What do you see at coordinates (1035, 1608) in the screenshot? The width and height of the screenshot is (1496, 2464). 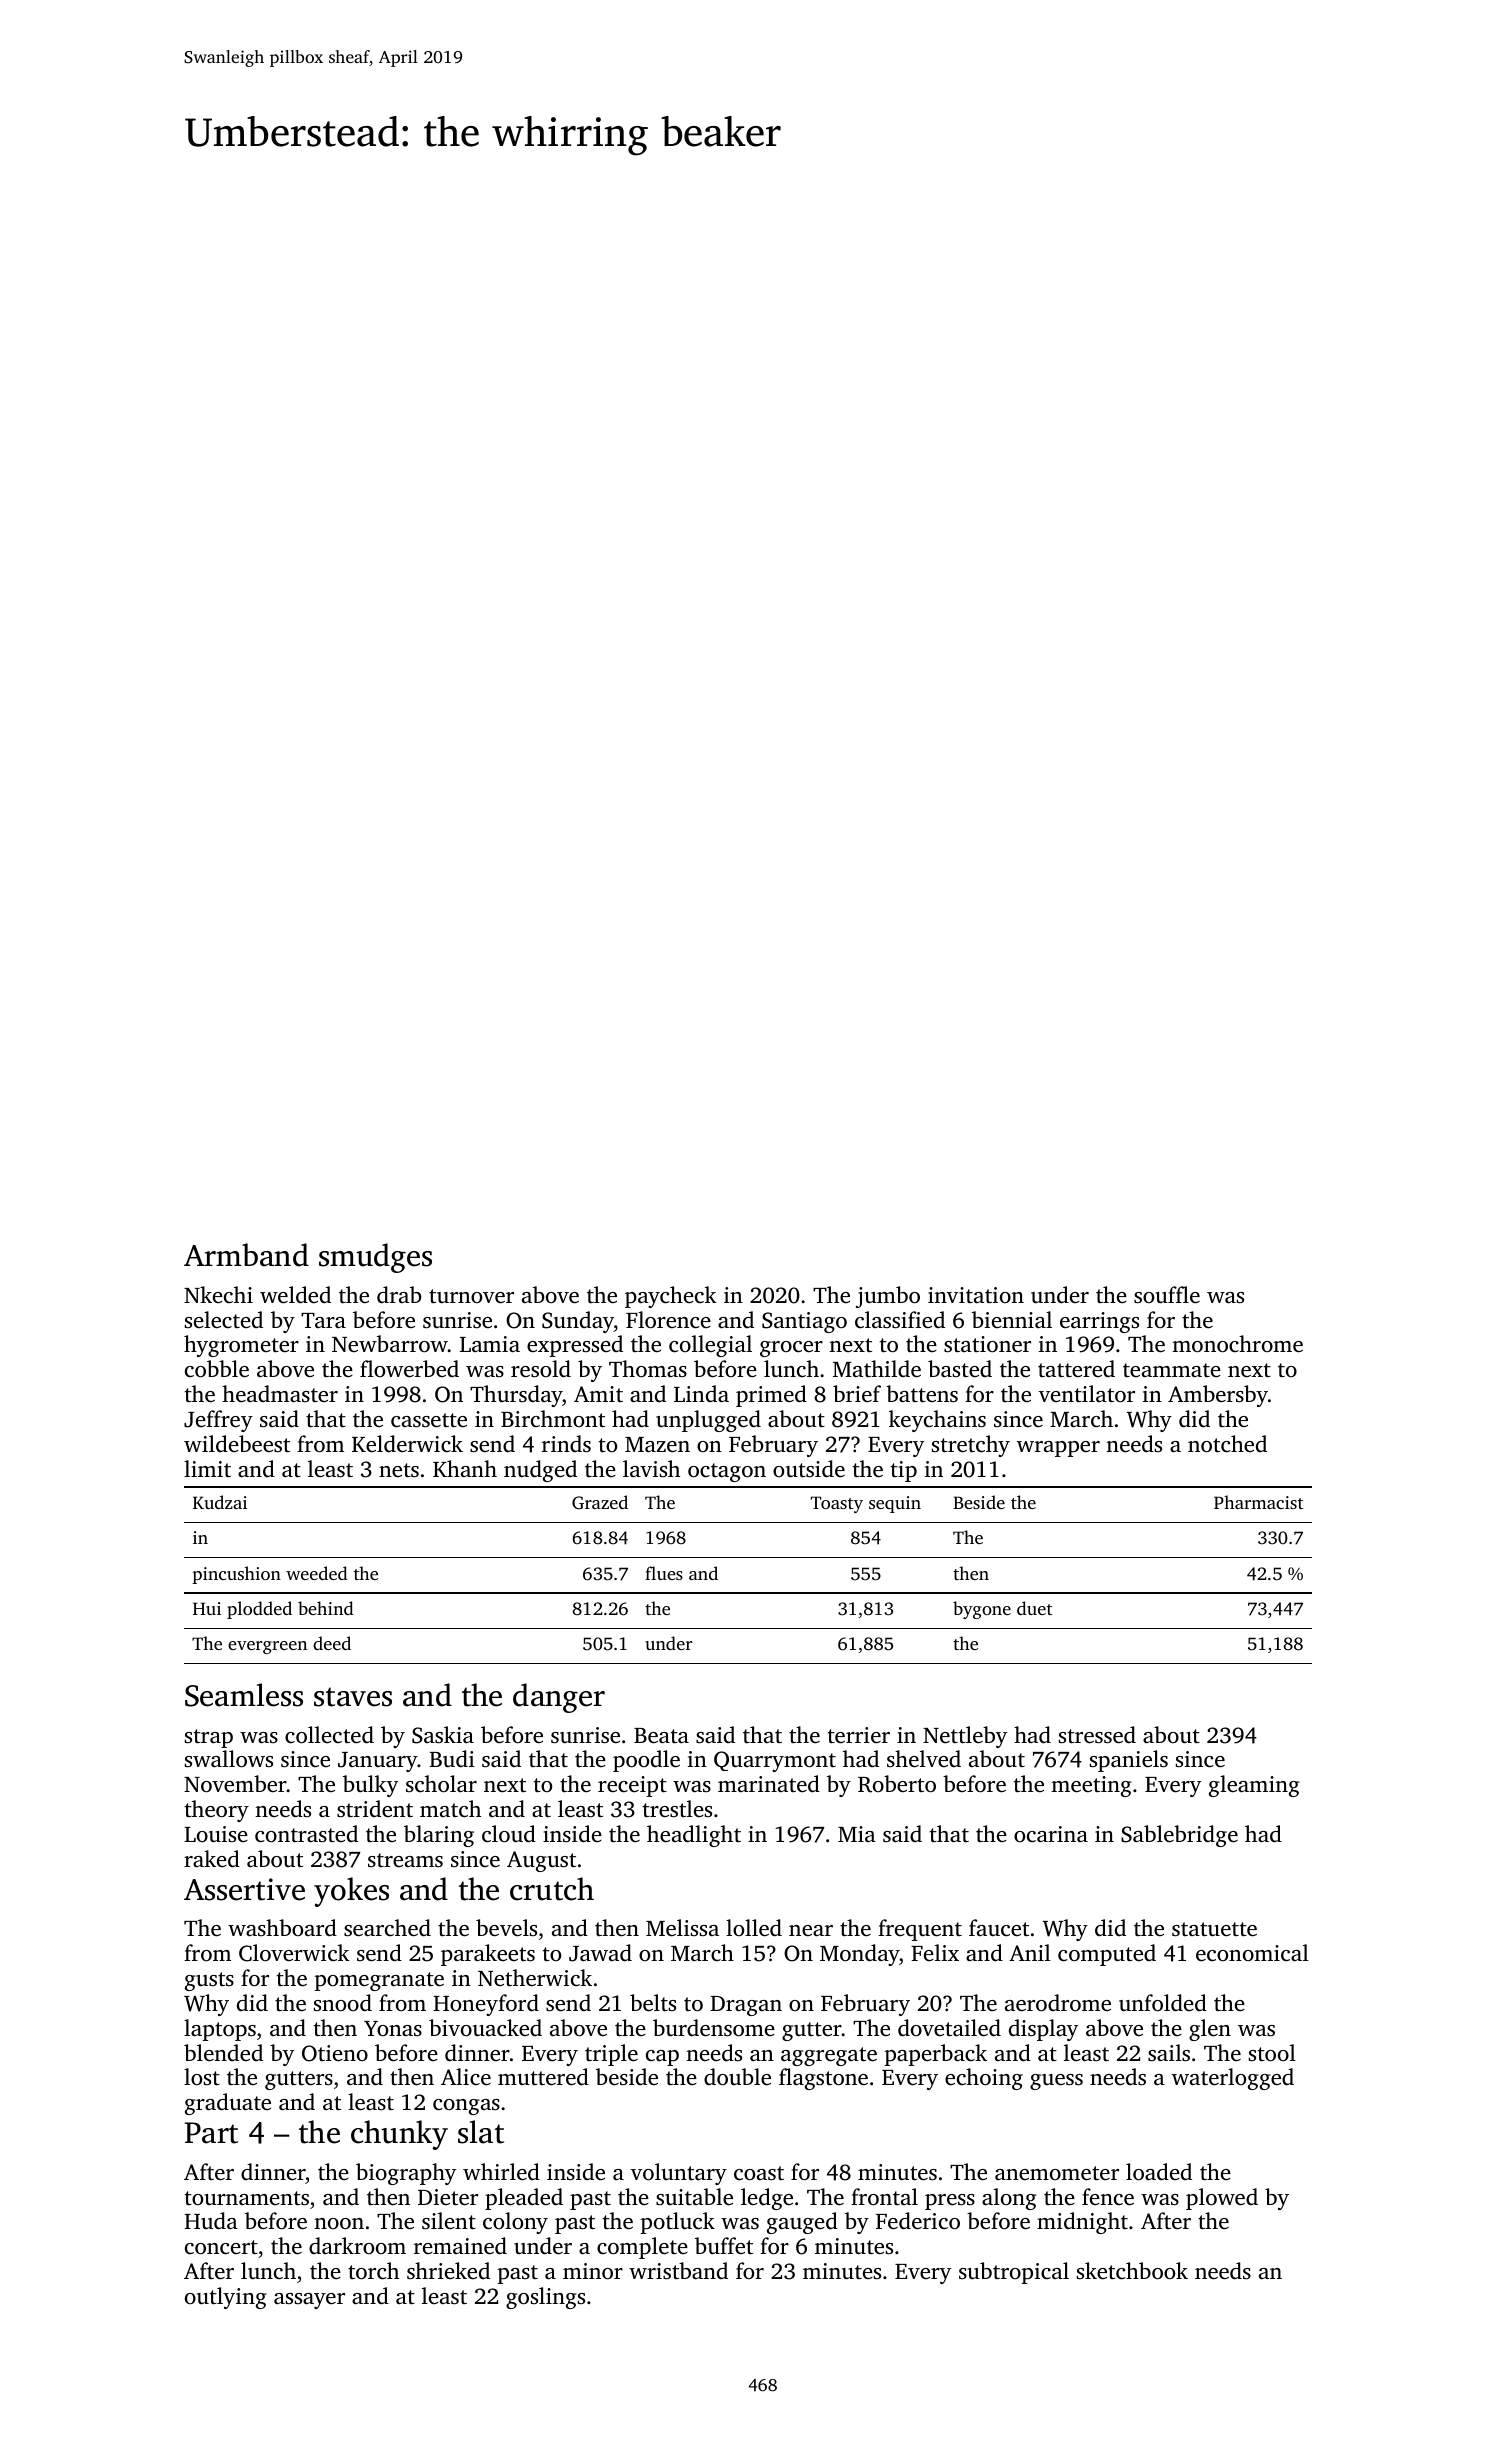 I see `duet` at bounding box center [1035, 1608].
